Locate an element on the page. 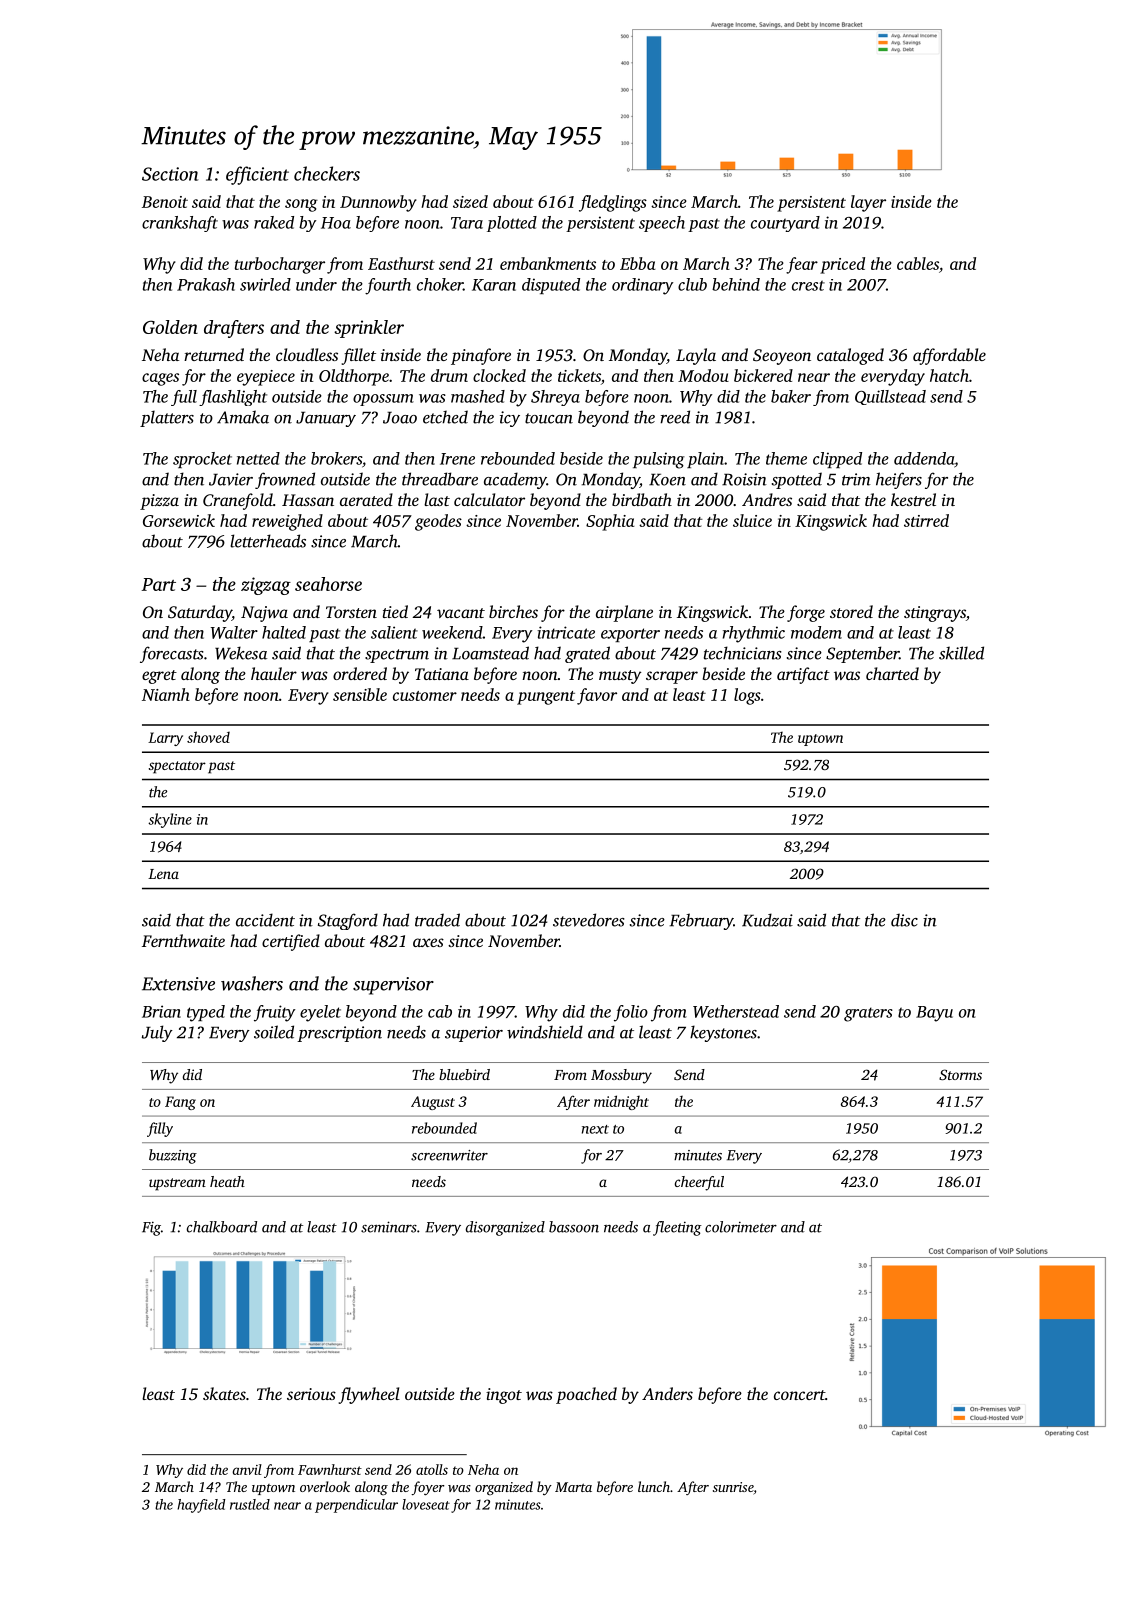 The width and height of the image is (1131, 1600). skates is located at coordinates (224, 1393).
